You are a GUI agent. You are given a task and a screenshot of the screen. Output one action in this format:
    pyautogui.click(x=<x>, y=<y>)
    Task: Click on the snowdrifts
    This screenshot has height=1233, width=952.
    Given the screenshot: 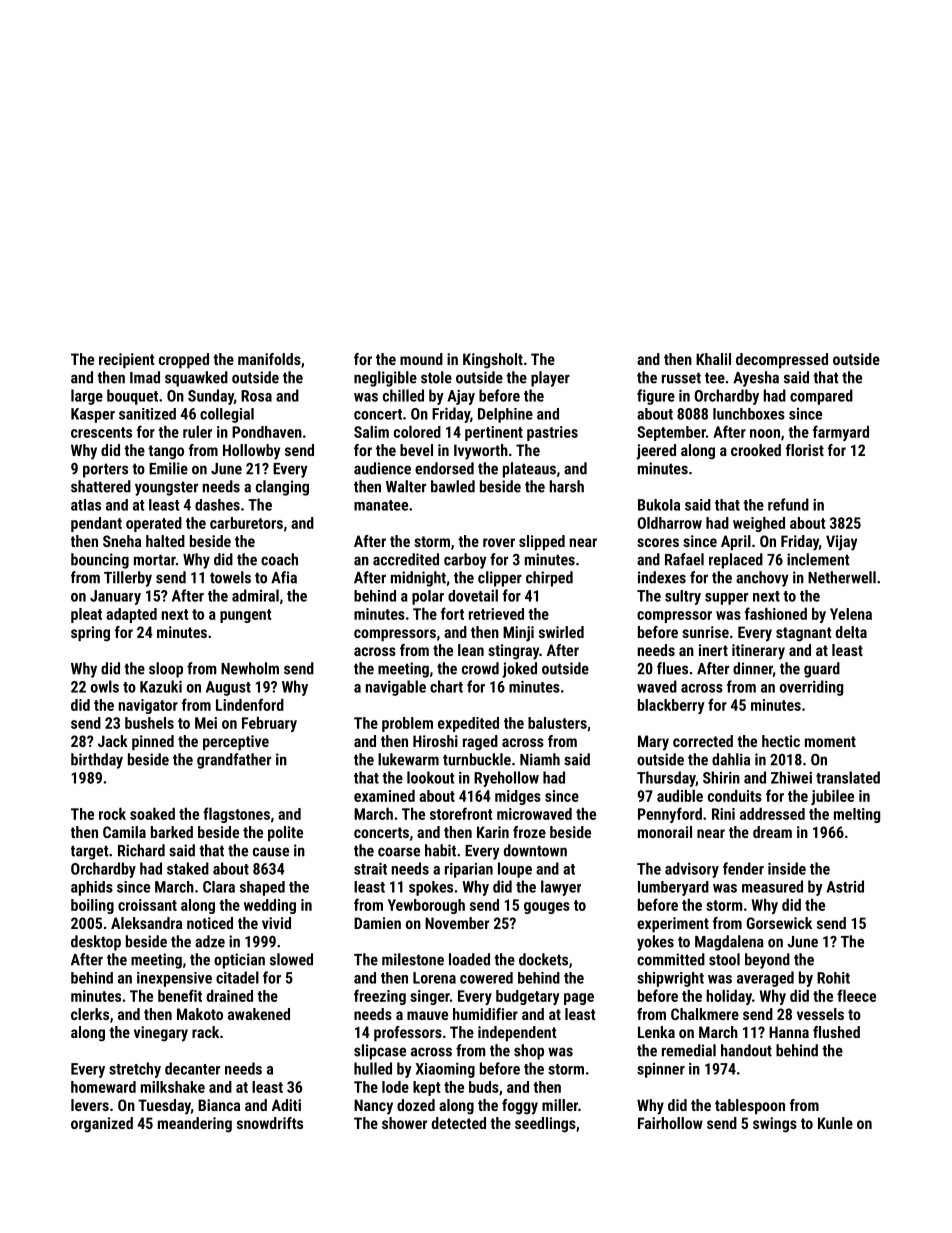 What is the action you would take?
    pyautogui.click(x=270, y=1123)
